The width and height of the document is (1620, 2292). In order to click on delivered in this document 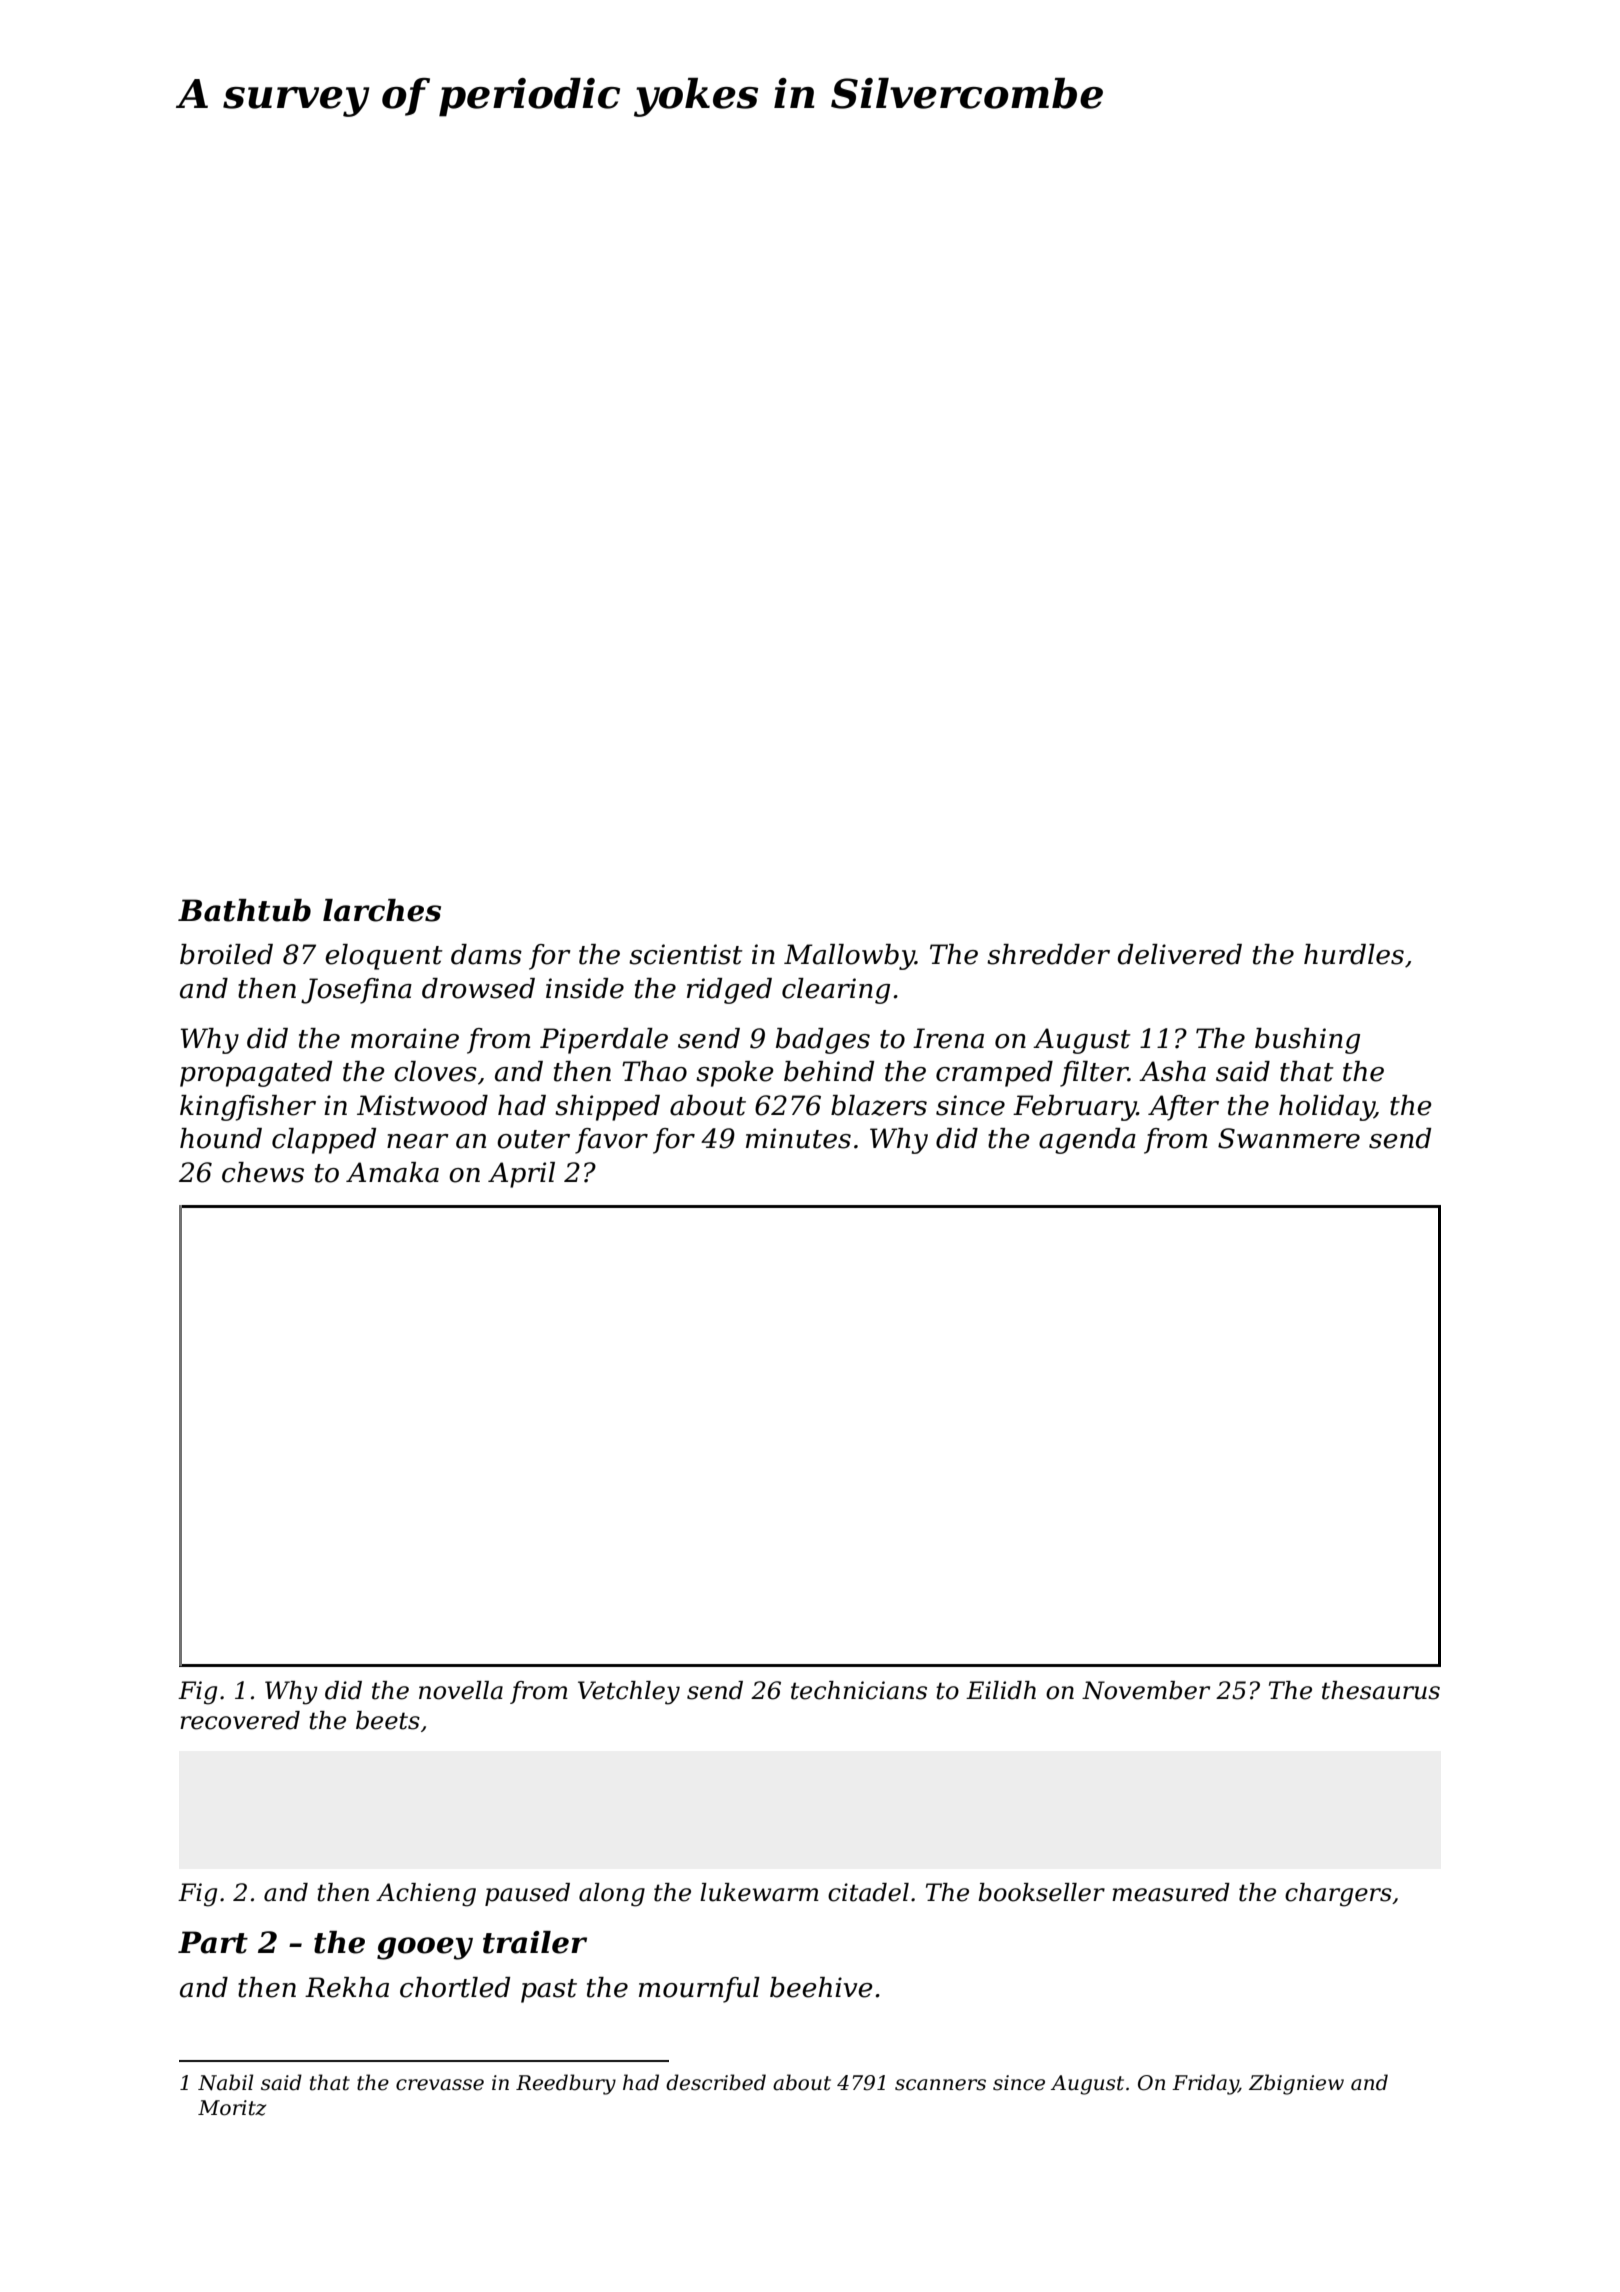, I will do `click(1180, 954)`.
